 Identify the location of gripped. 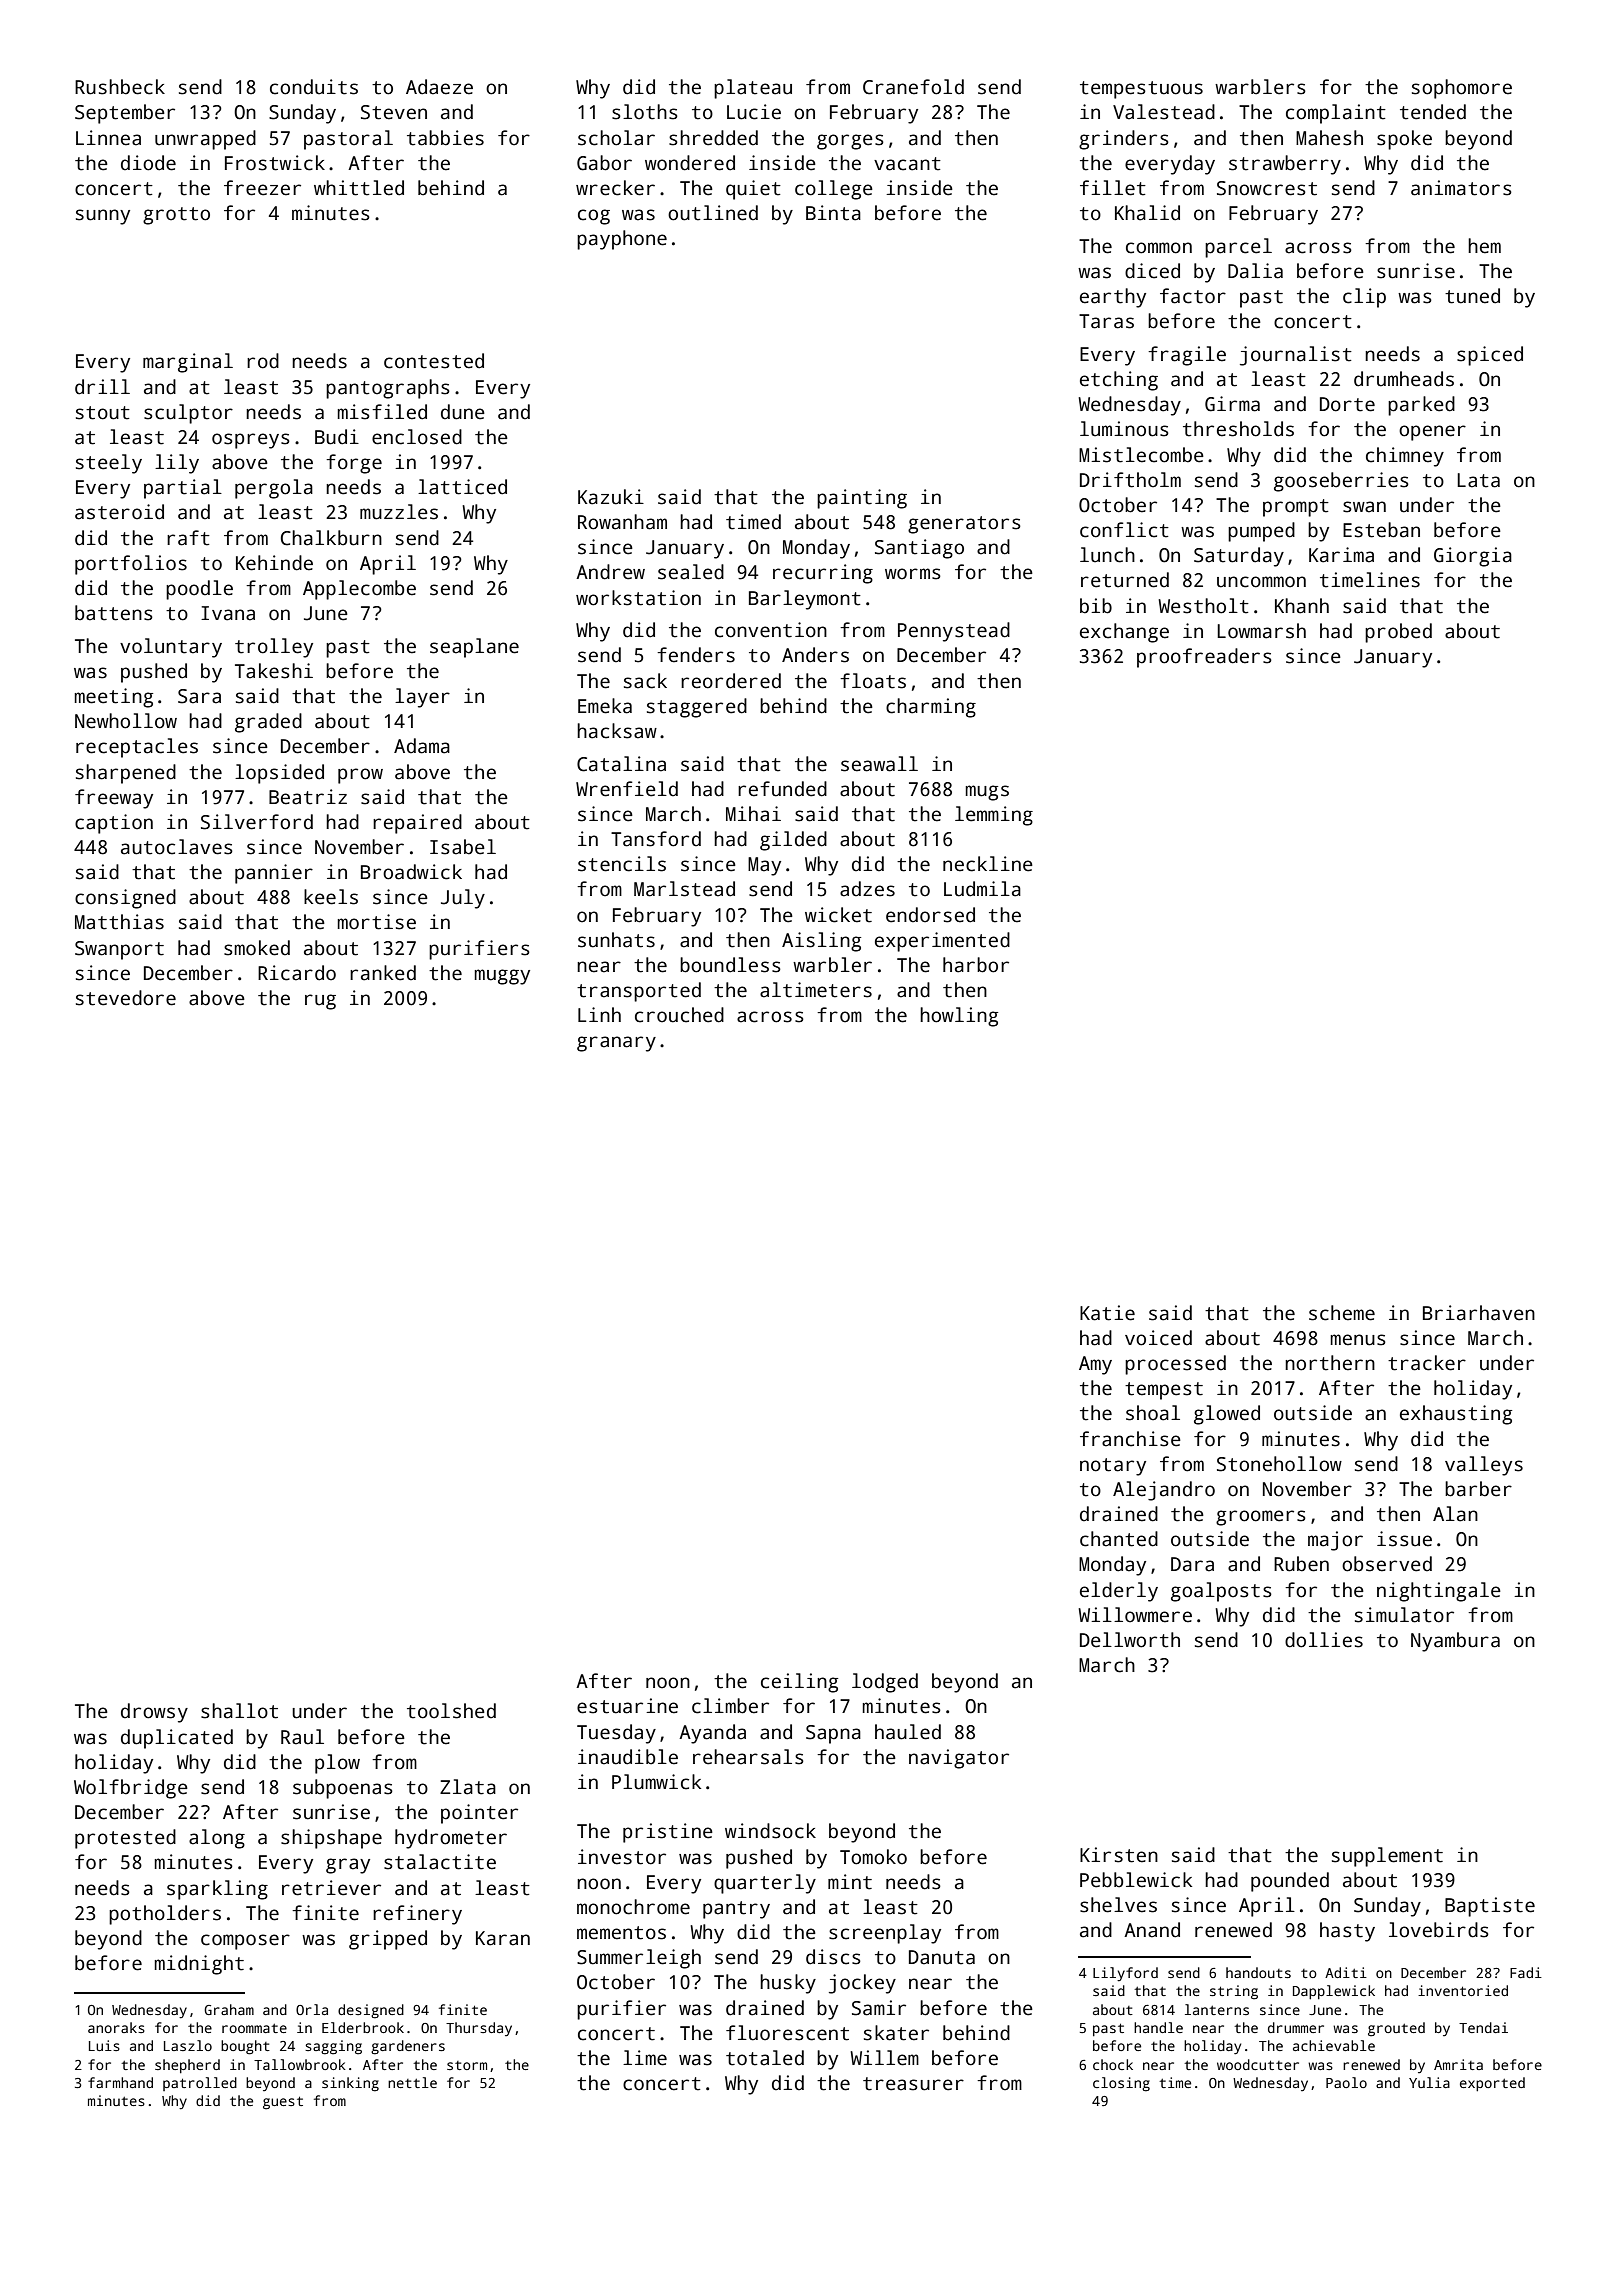
(388, 1940).
